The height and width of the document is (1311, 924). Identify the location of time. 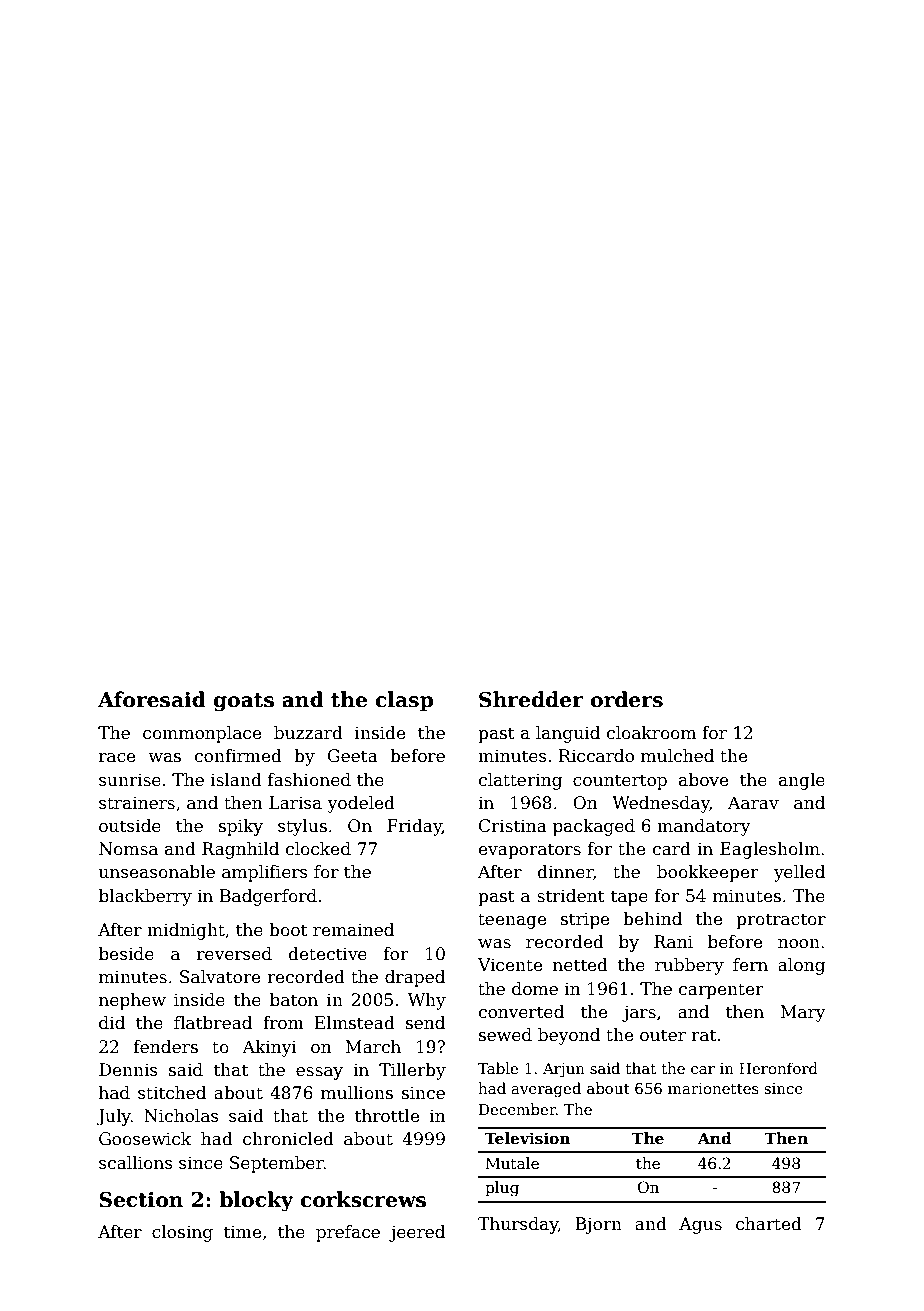
(242, 1232).
